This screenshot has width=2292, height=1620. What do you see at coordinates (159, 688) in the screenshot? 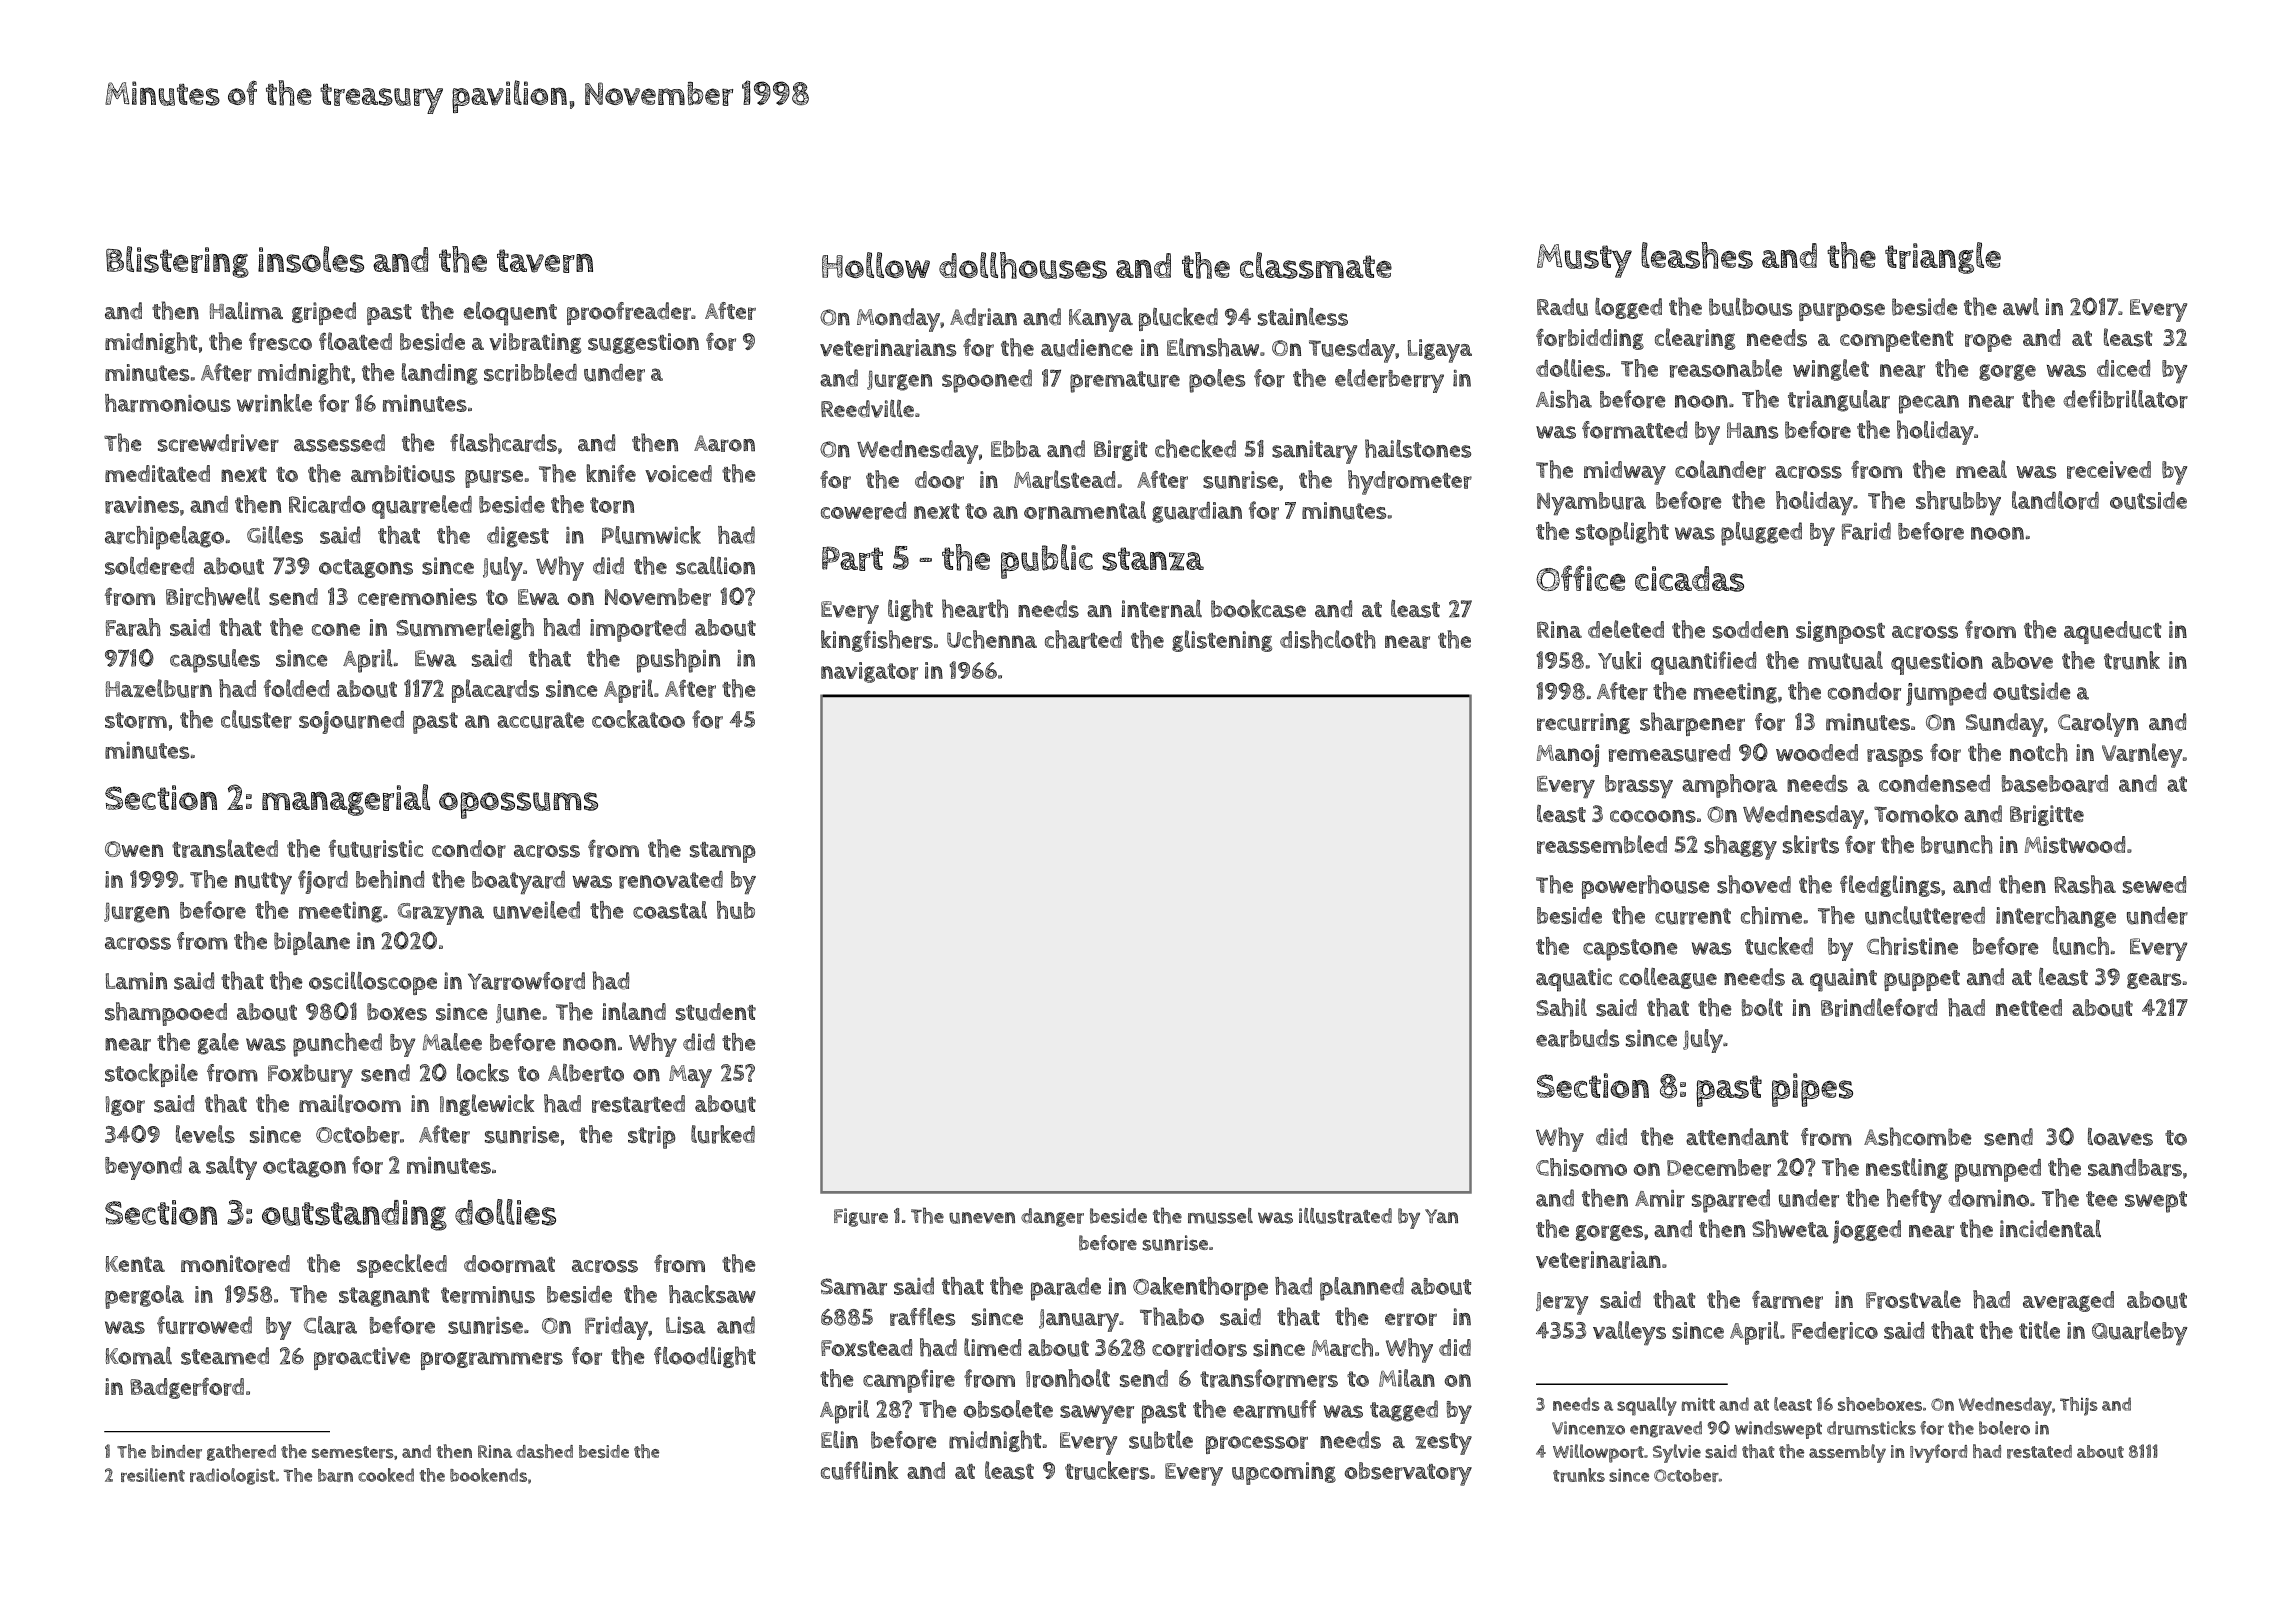
I see `Hazelburn` at bounding box center [159, 688].
